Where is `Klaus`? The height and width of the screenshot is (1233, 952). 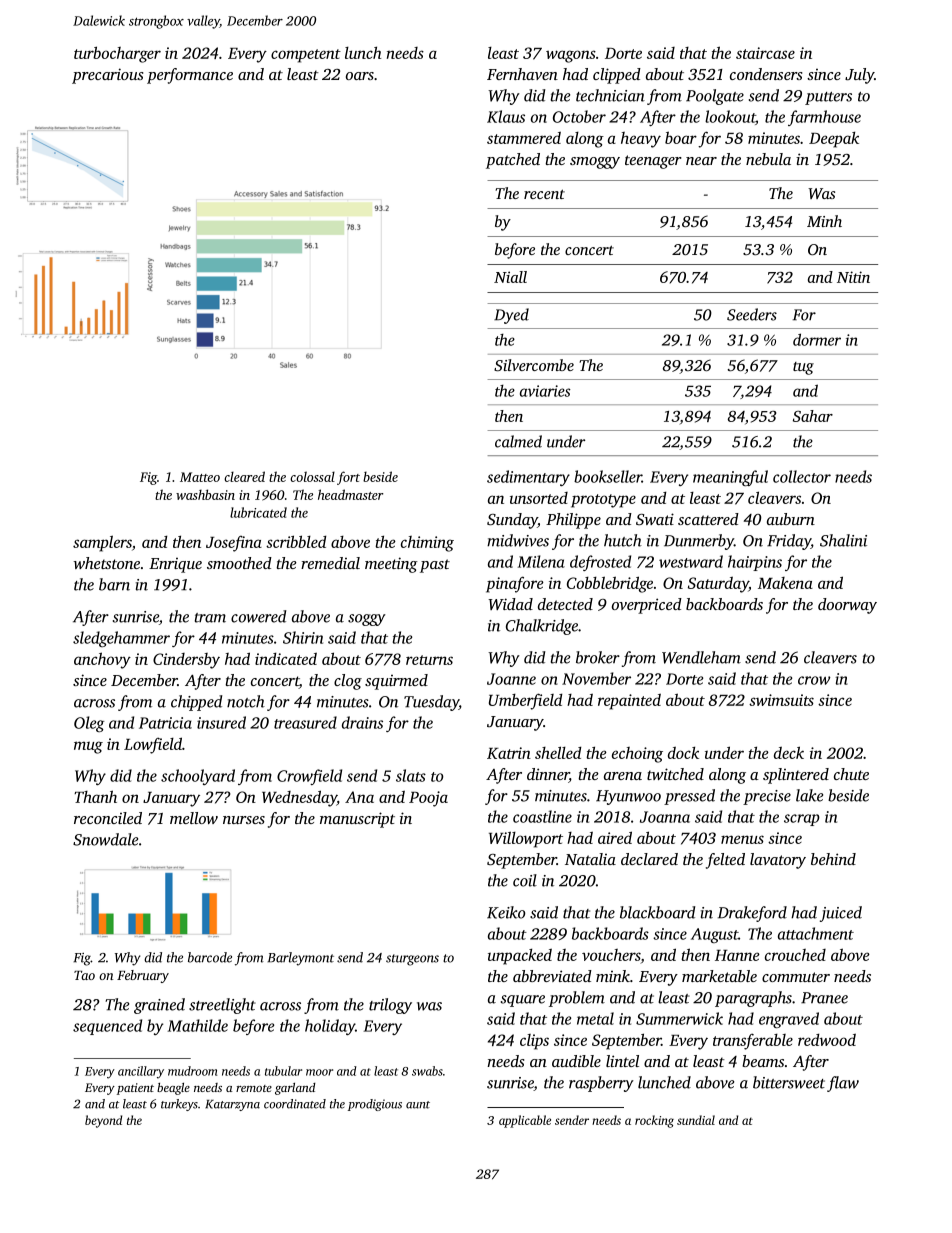 Klaus is located at coordinates (506, 116).
